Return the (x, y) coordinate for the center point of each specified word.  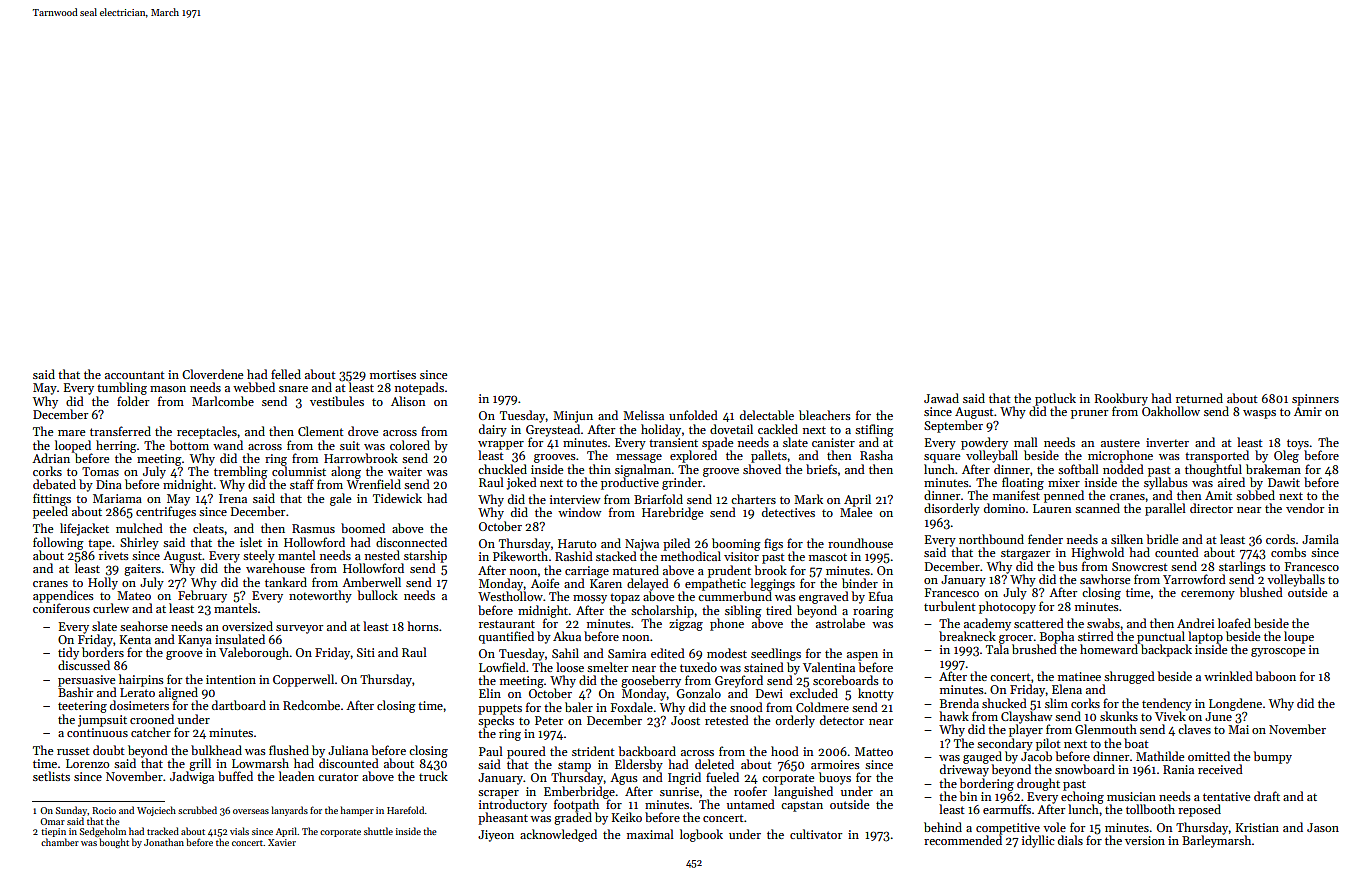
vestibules (337, 401)
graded (573, 818)
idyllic (1038, 841)
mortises (393, 374)
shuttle (378, 831)
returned (1199, 398)
